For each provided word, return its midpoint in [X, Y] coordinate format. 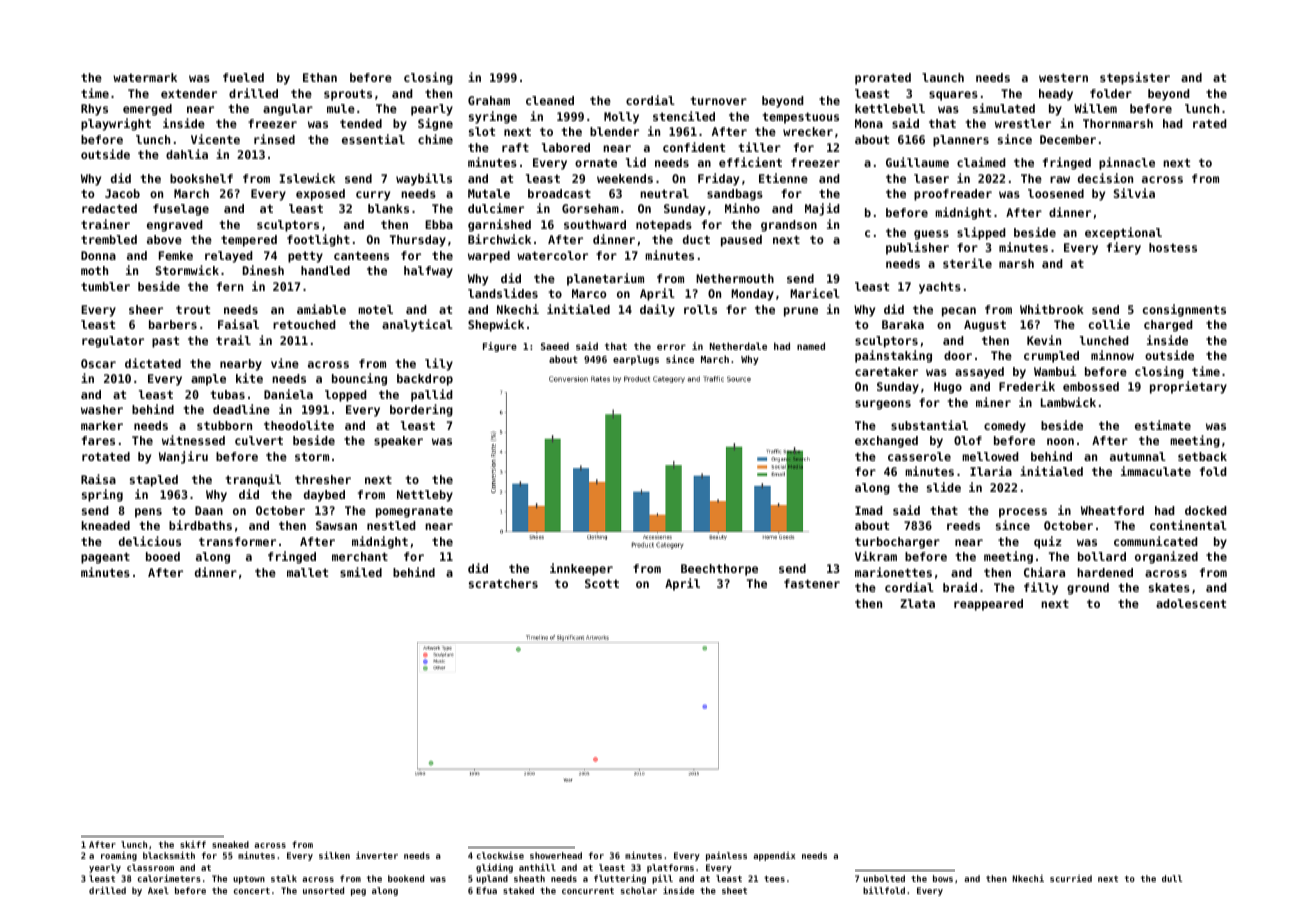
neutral [664, 193]
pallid [432, 395]
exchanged [886, 442]
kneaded [105, 525]
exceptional [1123, 233]
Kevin [1044, 340]
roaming [119, 856]
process [1023, 513]
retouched [304, 324]
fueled [243, 77]
